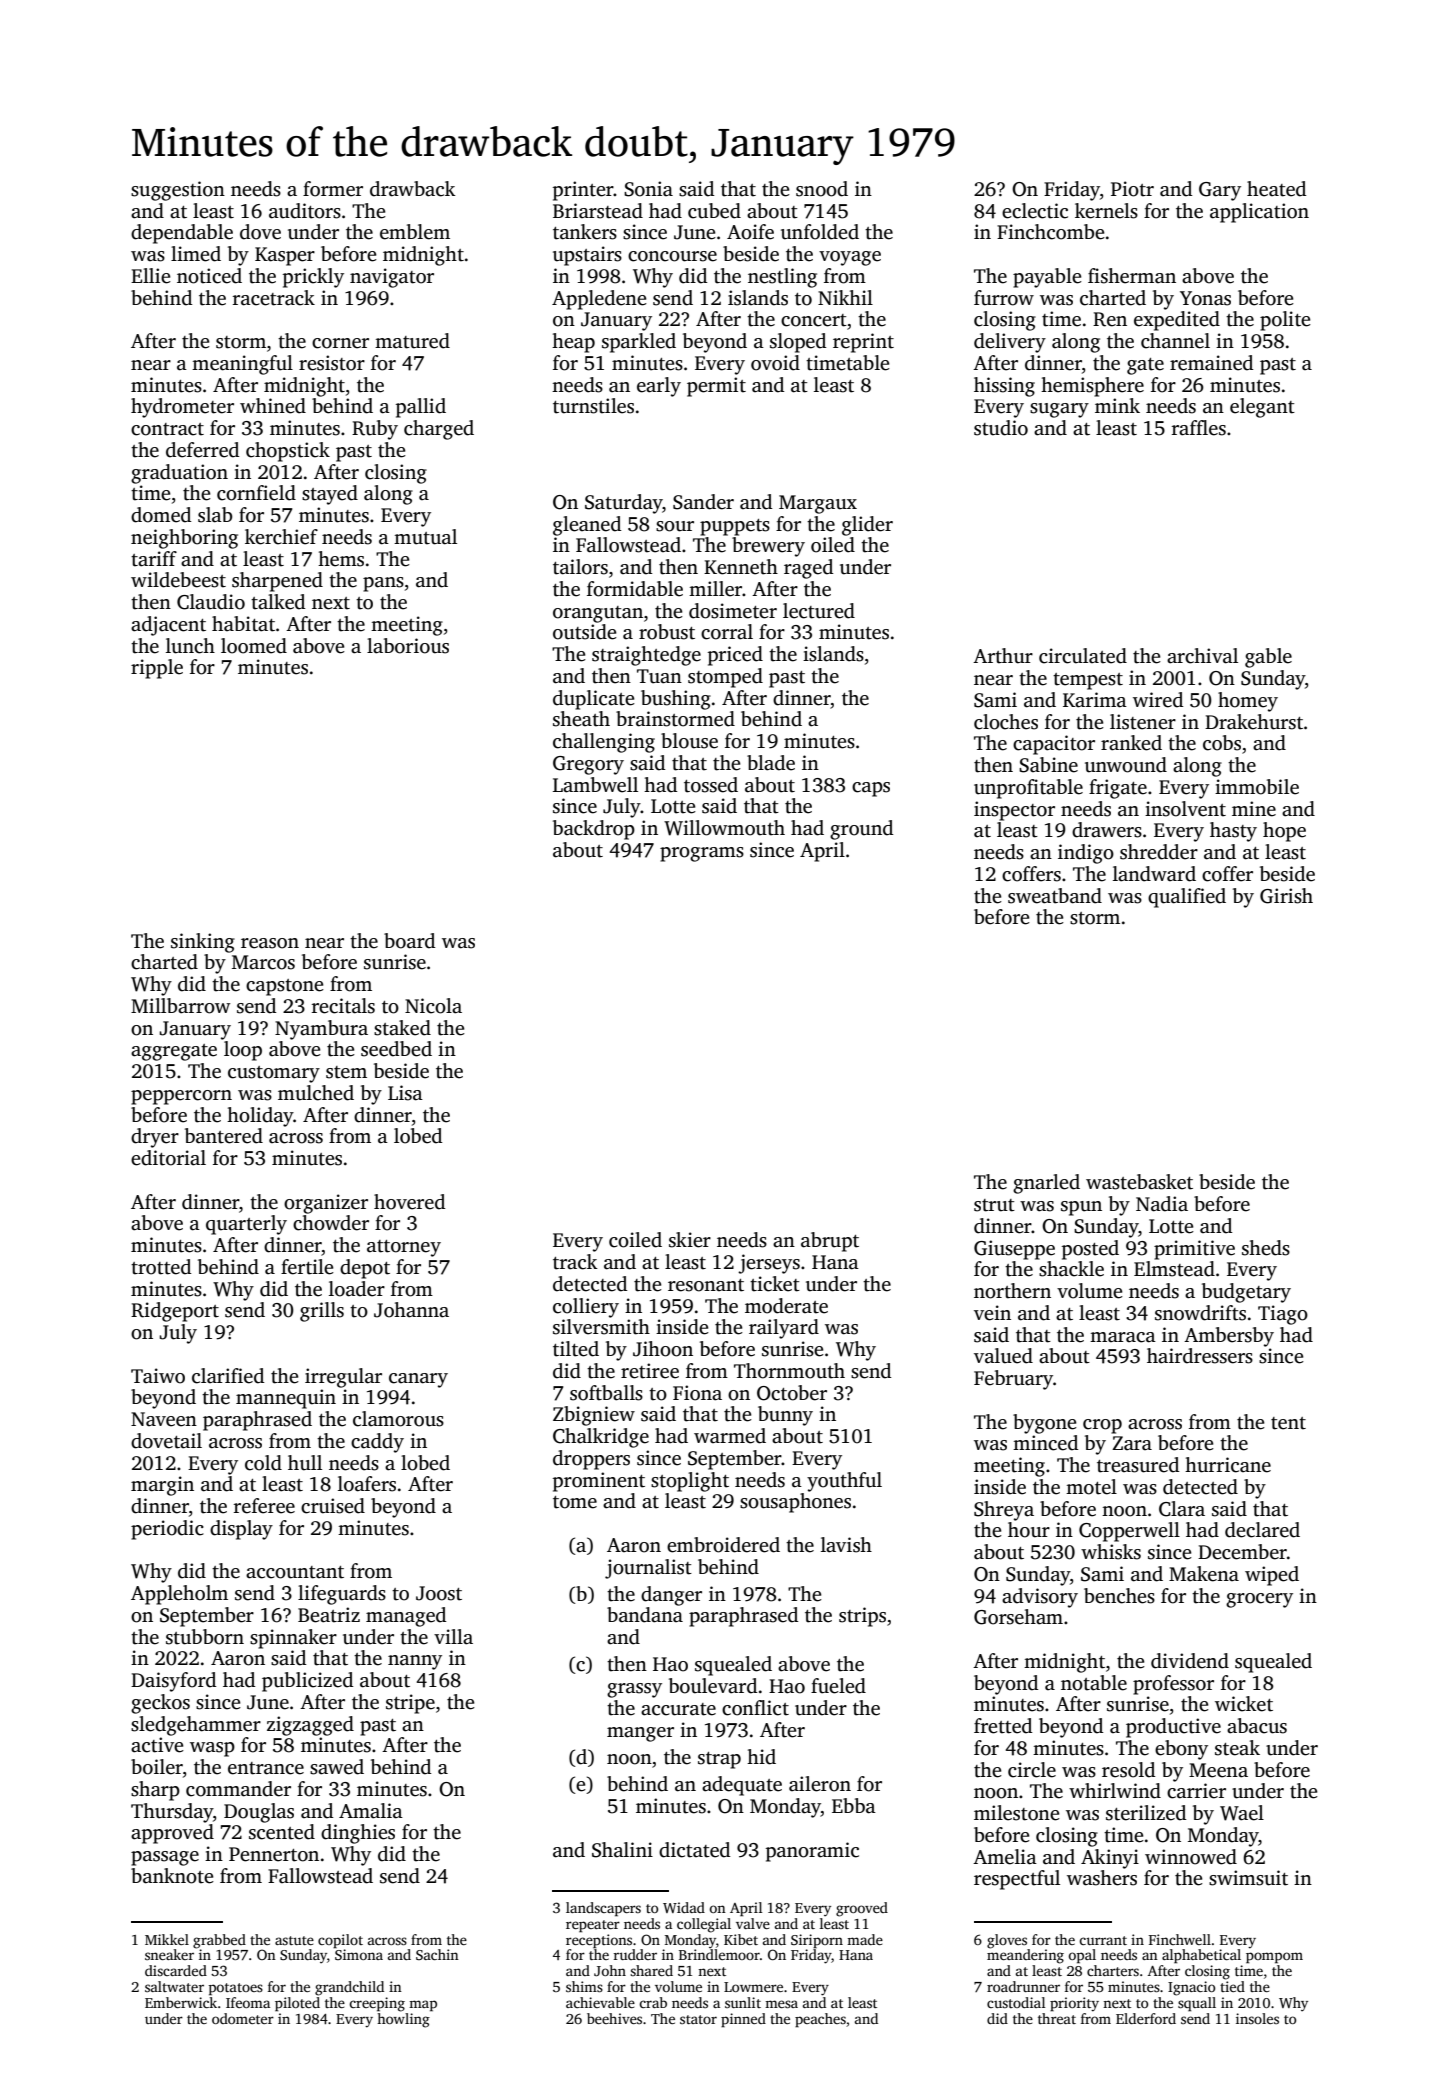 This screenshot has width=1450, height=2100. What do you see at coordinates (583, 191) in the screenshot?
I see `printer` at bounding box center [583, 191].
